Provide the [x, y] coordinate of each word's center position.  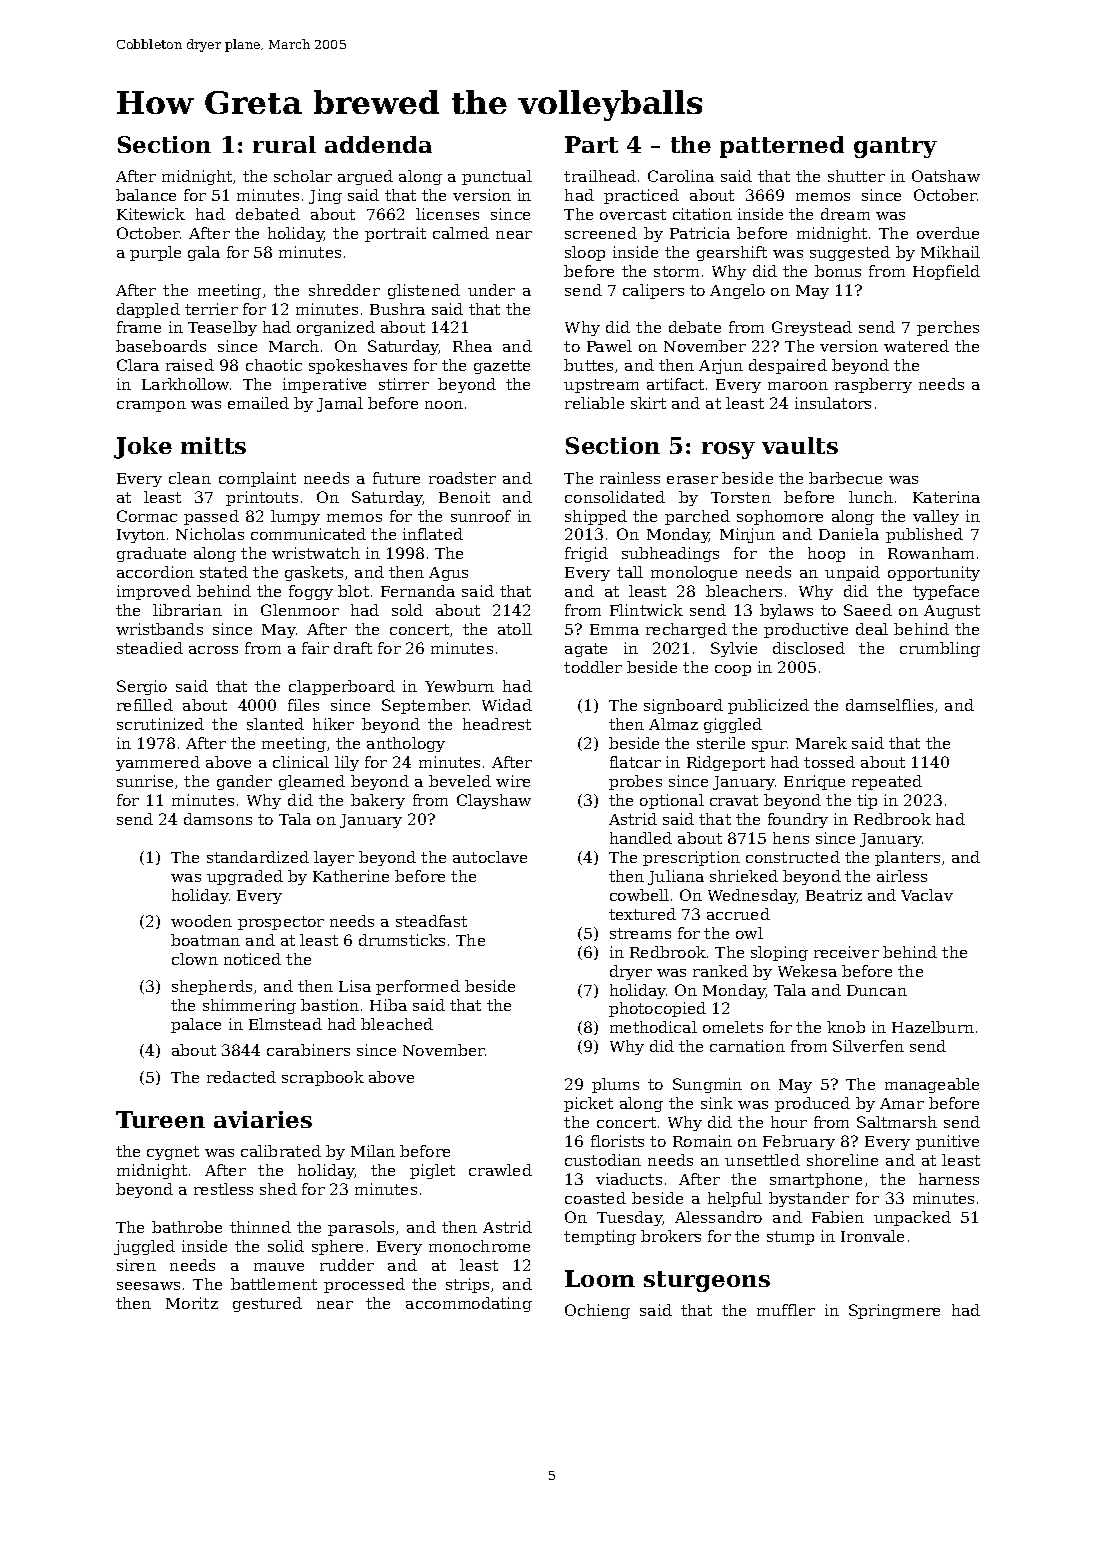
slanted [275, 724]
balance [146, 195]
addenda [378, 144]
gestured [267, 1304]
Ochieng [597, 1311]
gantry [895, 147]
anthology [406, 744]
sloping [779, 953]
